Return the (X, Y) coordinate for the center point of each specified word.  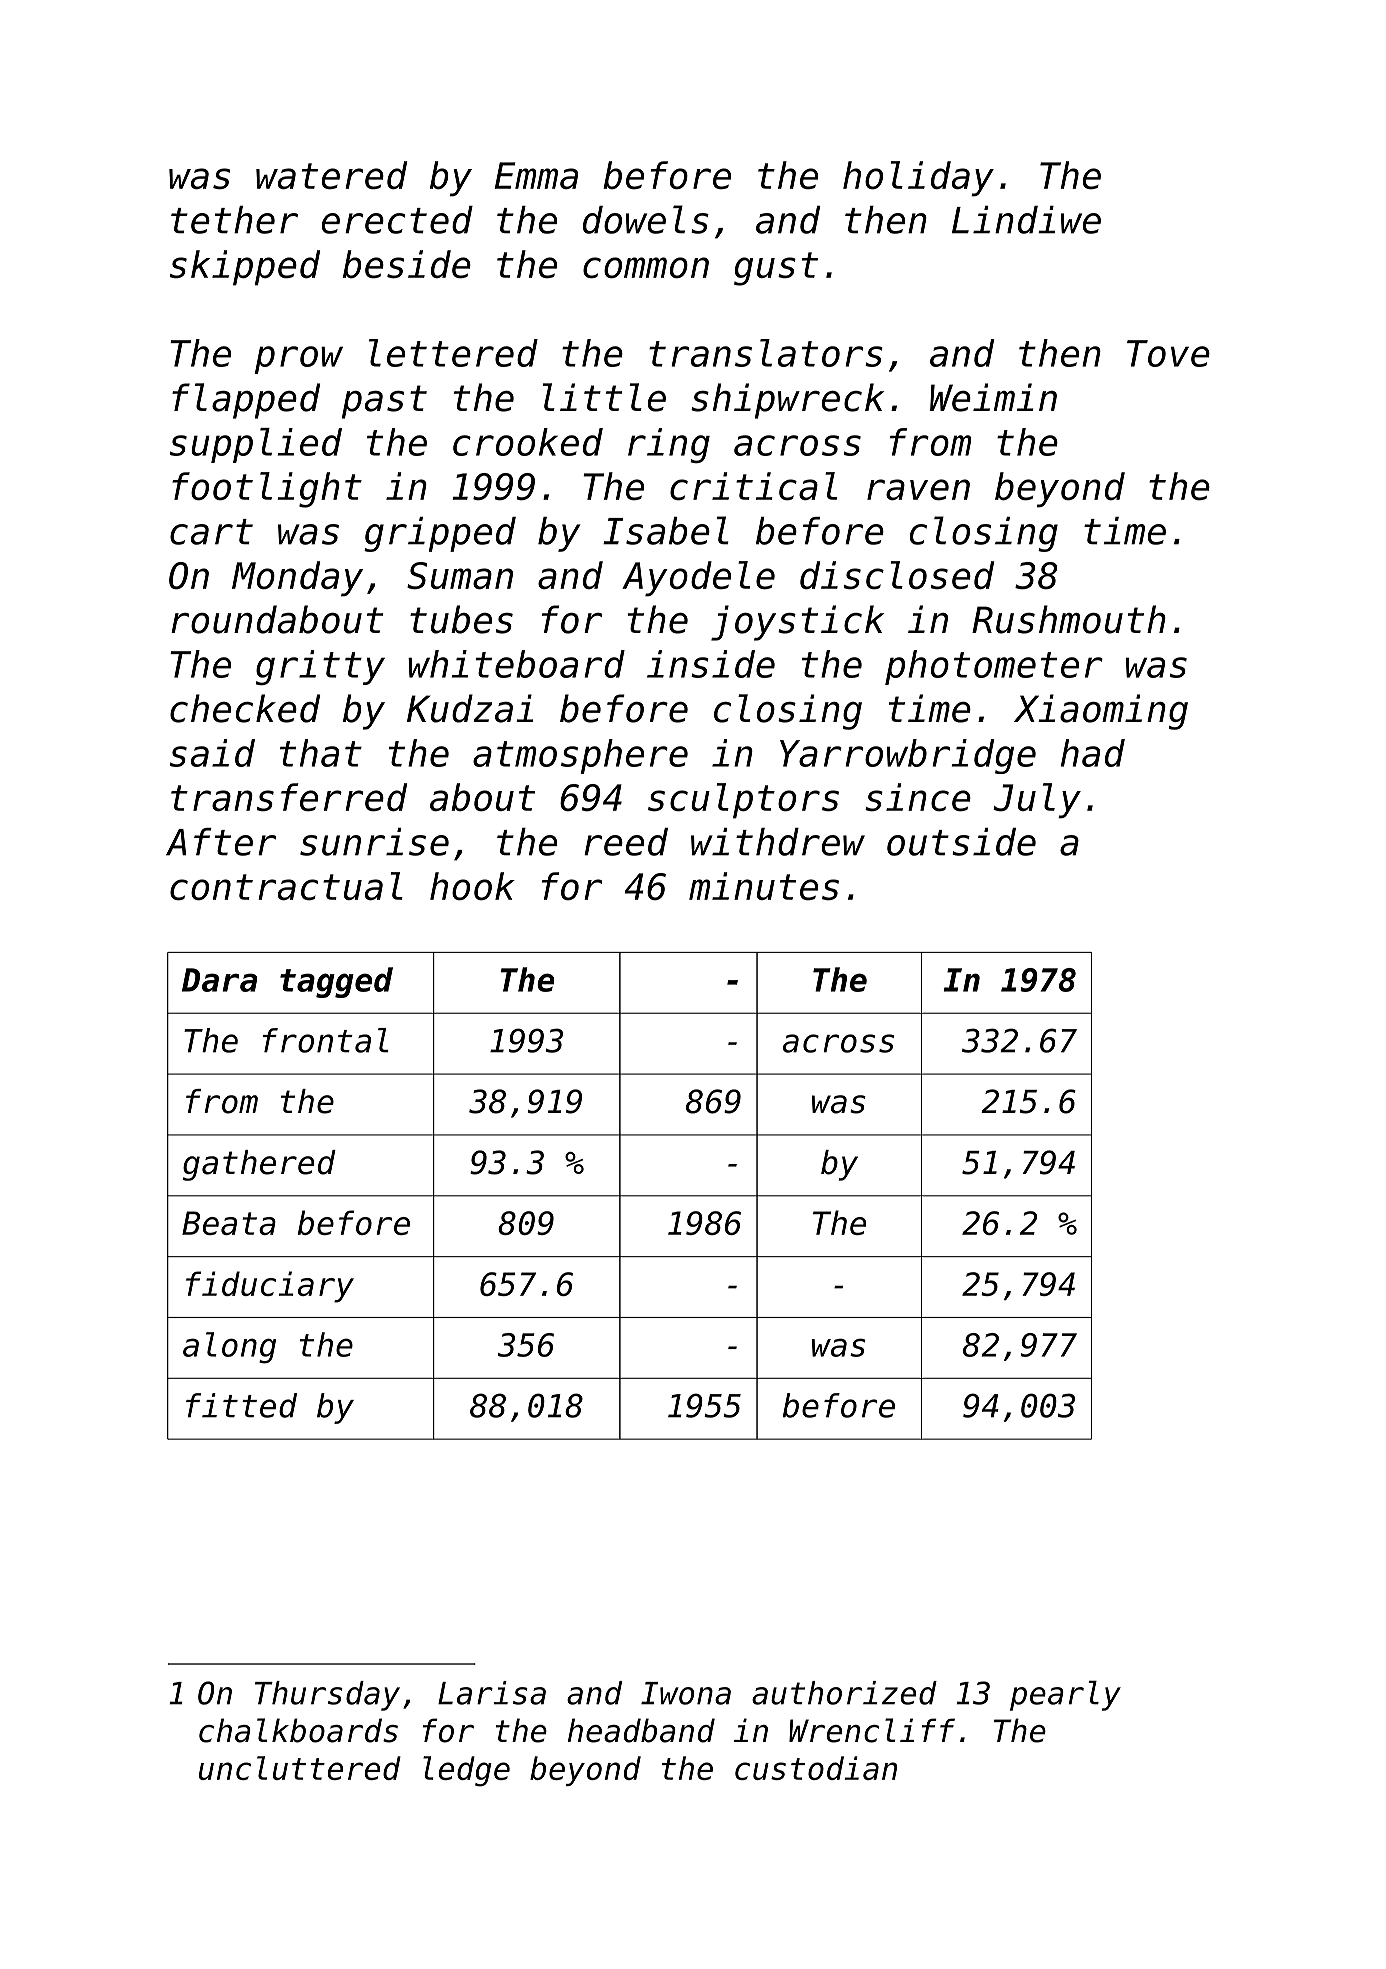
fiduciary (270, 1287)
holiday (918, 179)
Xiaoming (1101, 712)
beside (407, 264)
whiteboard (516, 664)
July (1037, 801)
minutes (764, 886)
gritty (320, 667)
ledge (466, 1771)
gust (776, 269)
